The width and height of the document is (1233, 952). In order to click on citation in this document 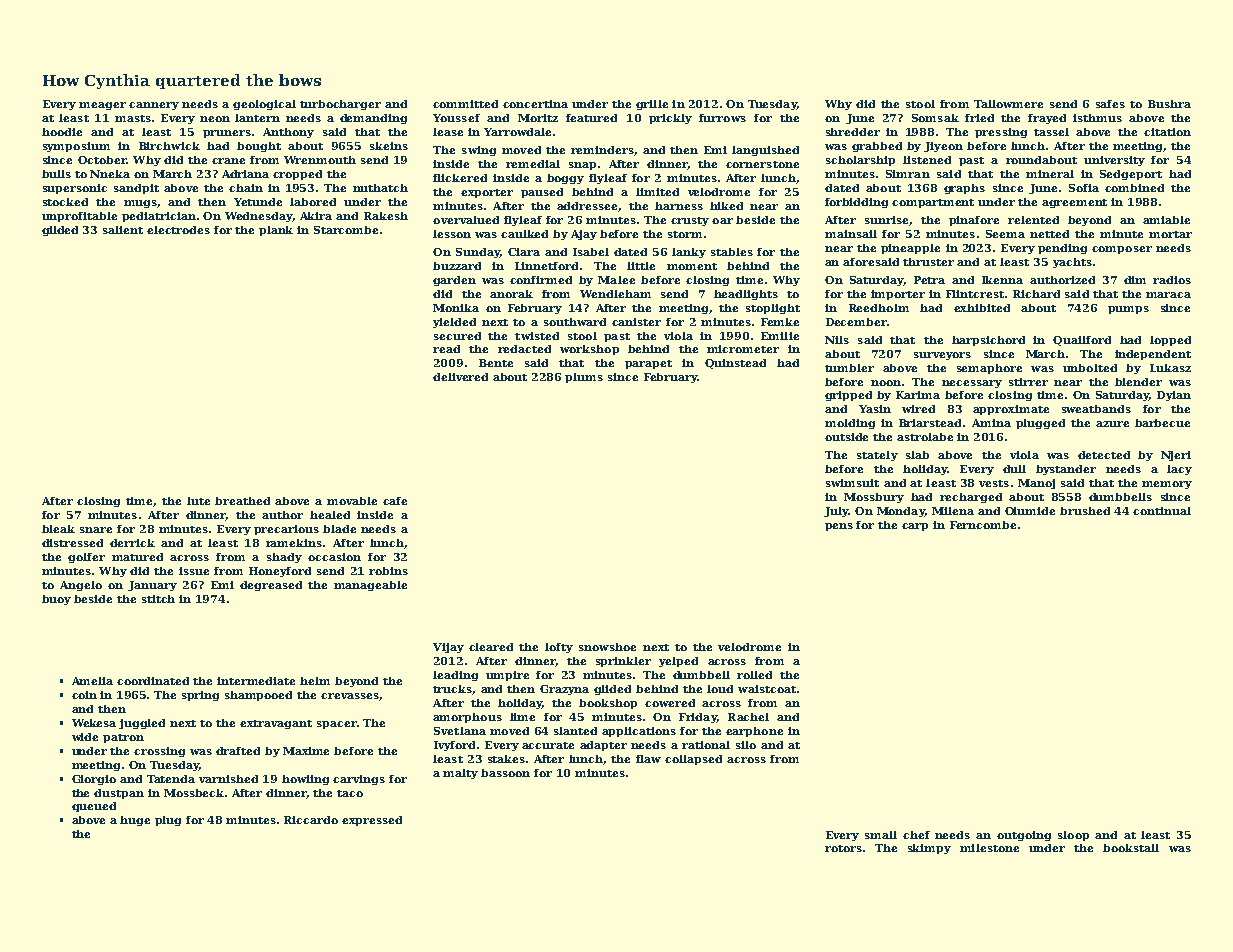, I will do `click(1167, 132)`.
